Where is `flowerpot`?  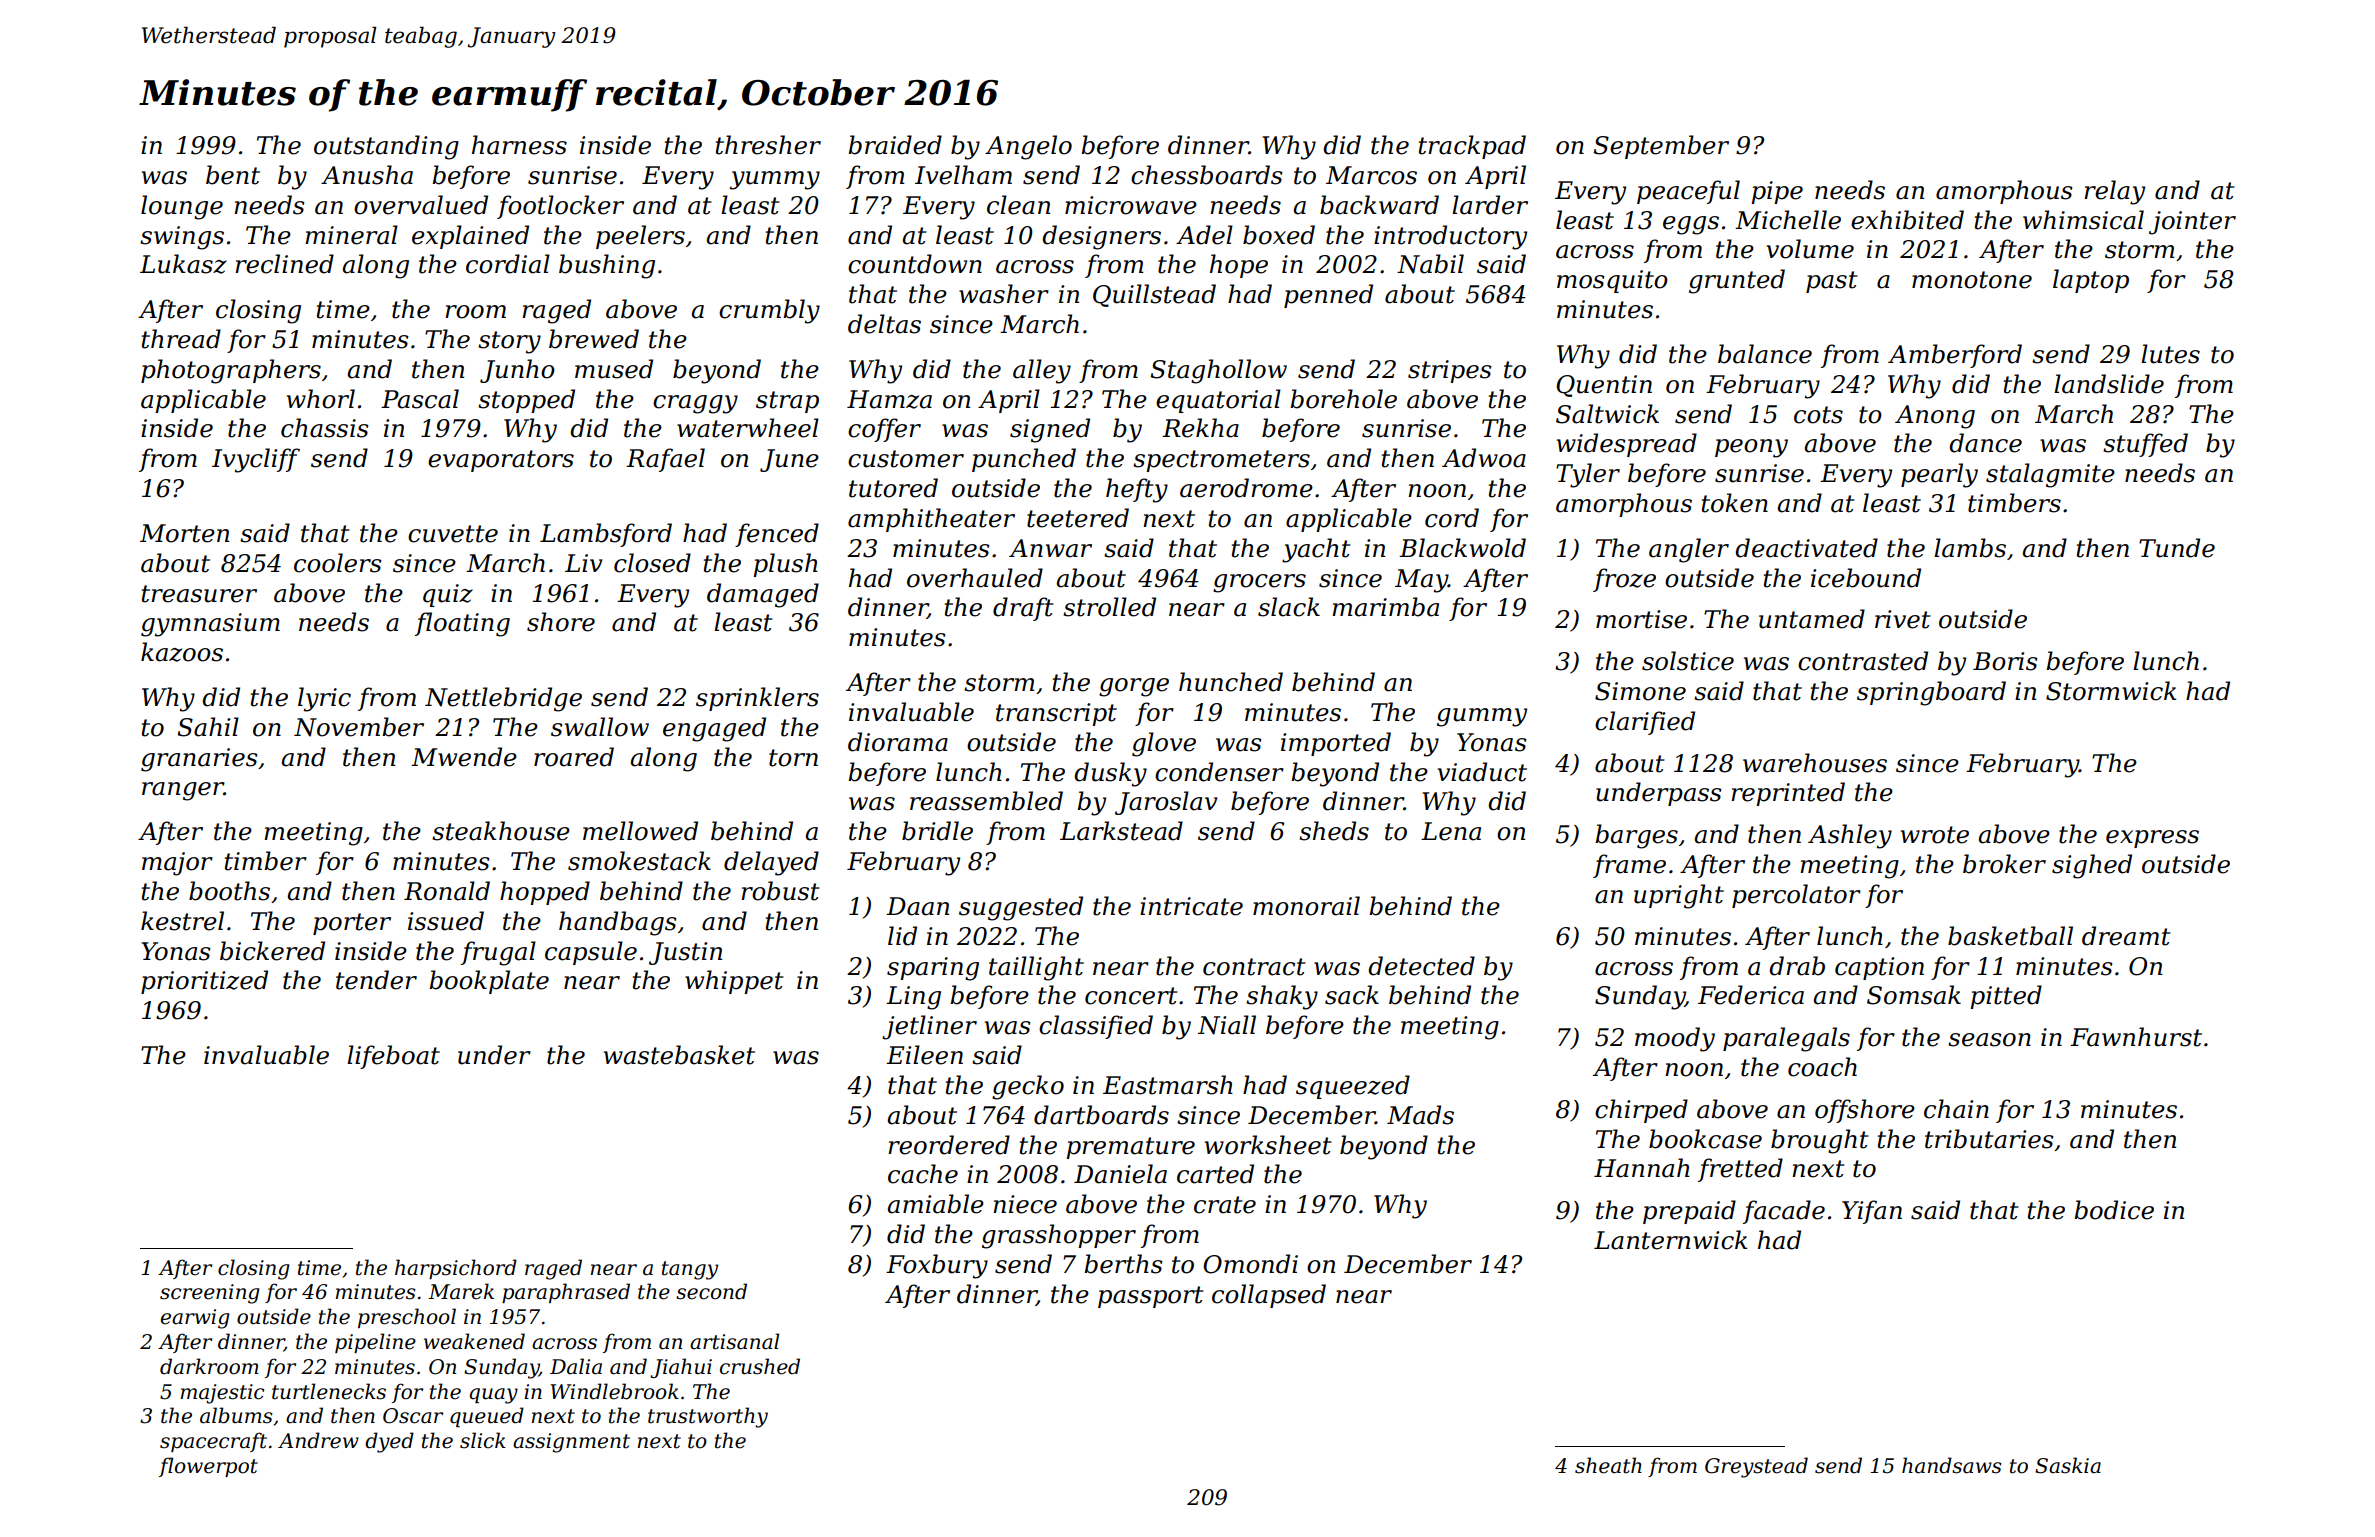 flowerpot is located at coordinates (208, 1467).
